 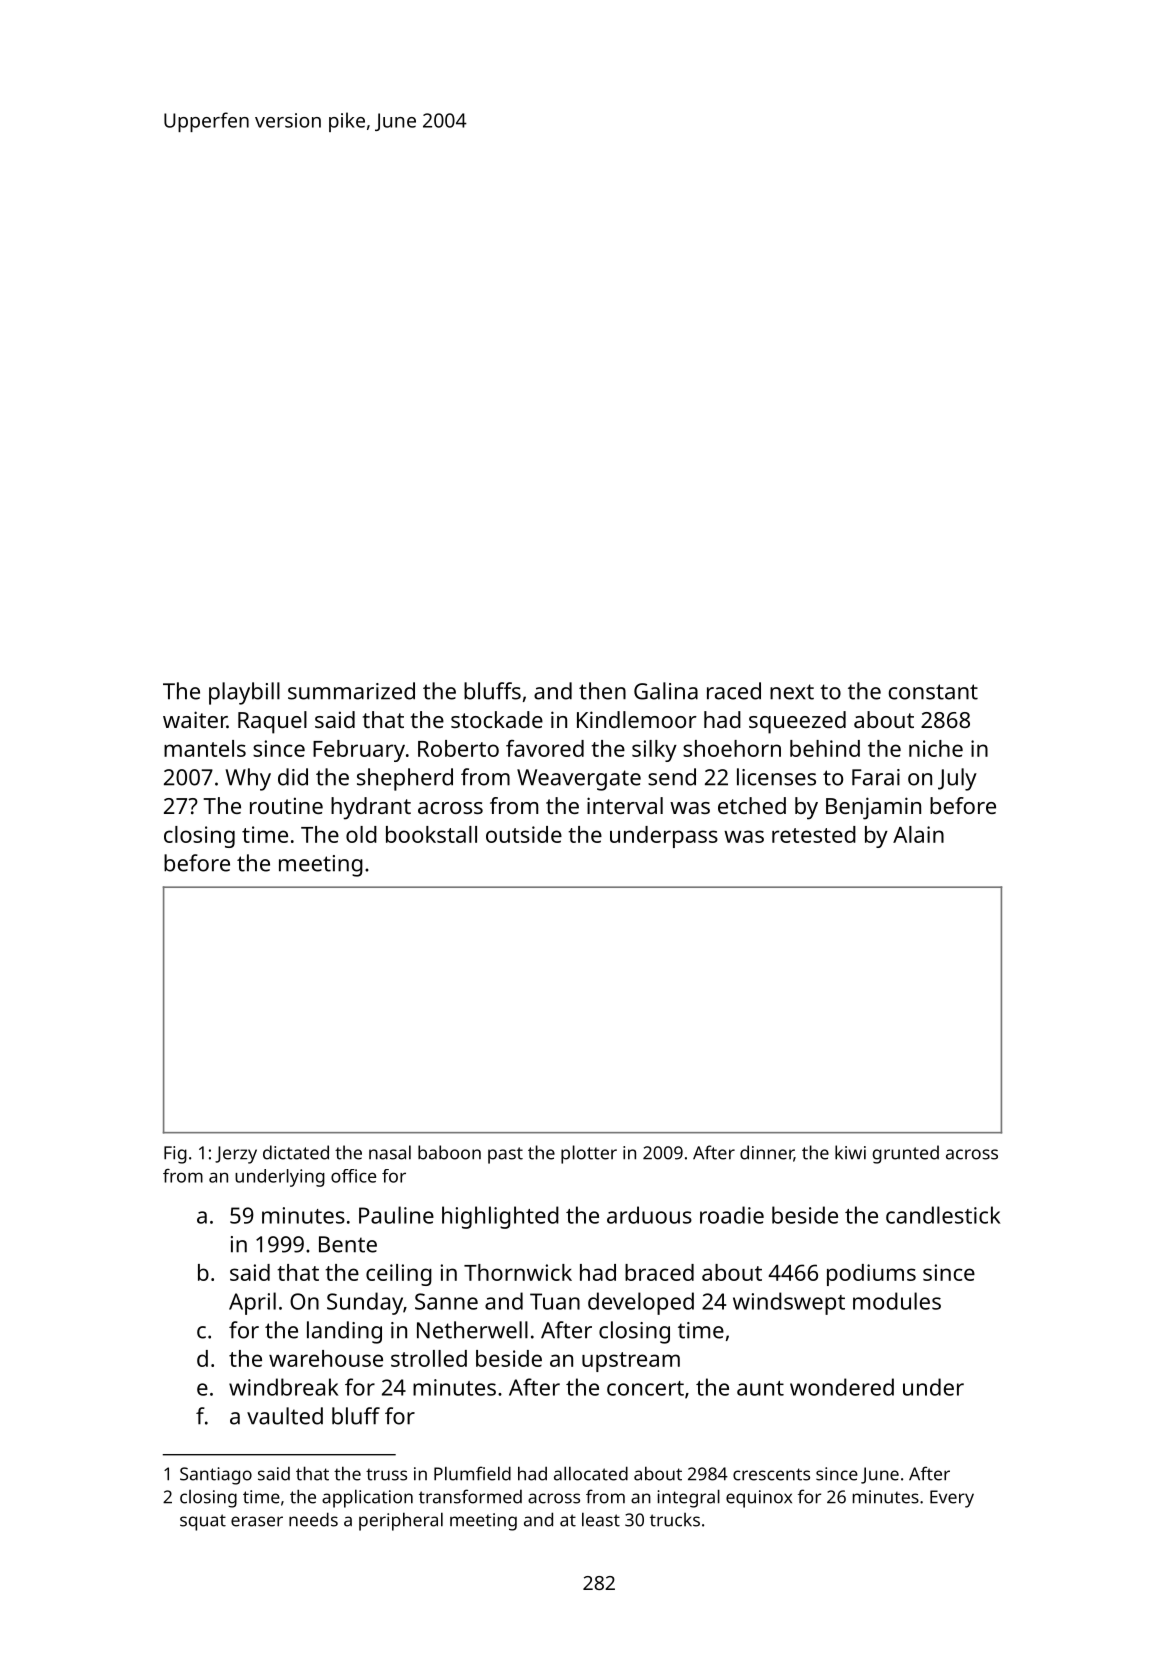 I want to click on application, so click(x=367, y=1498).
